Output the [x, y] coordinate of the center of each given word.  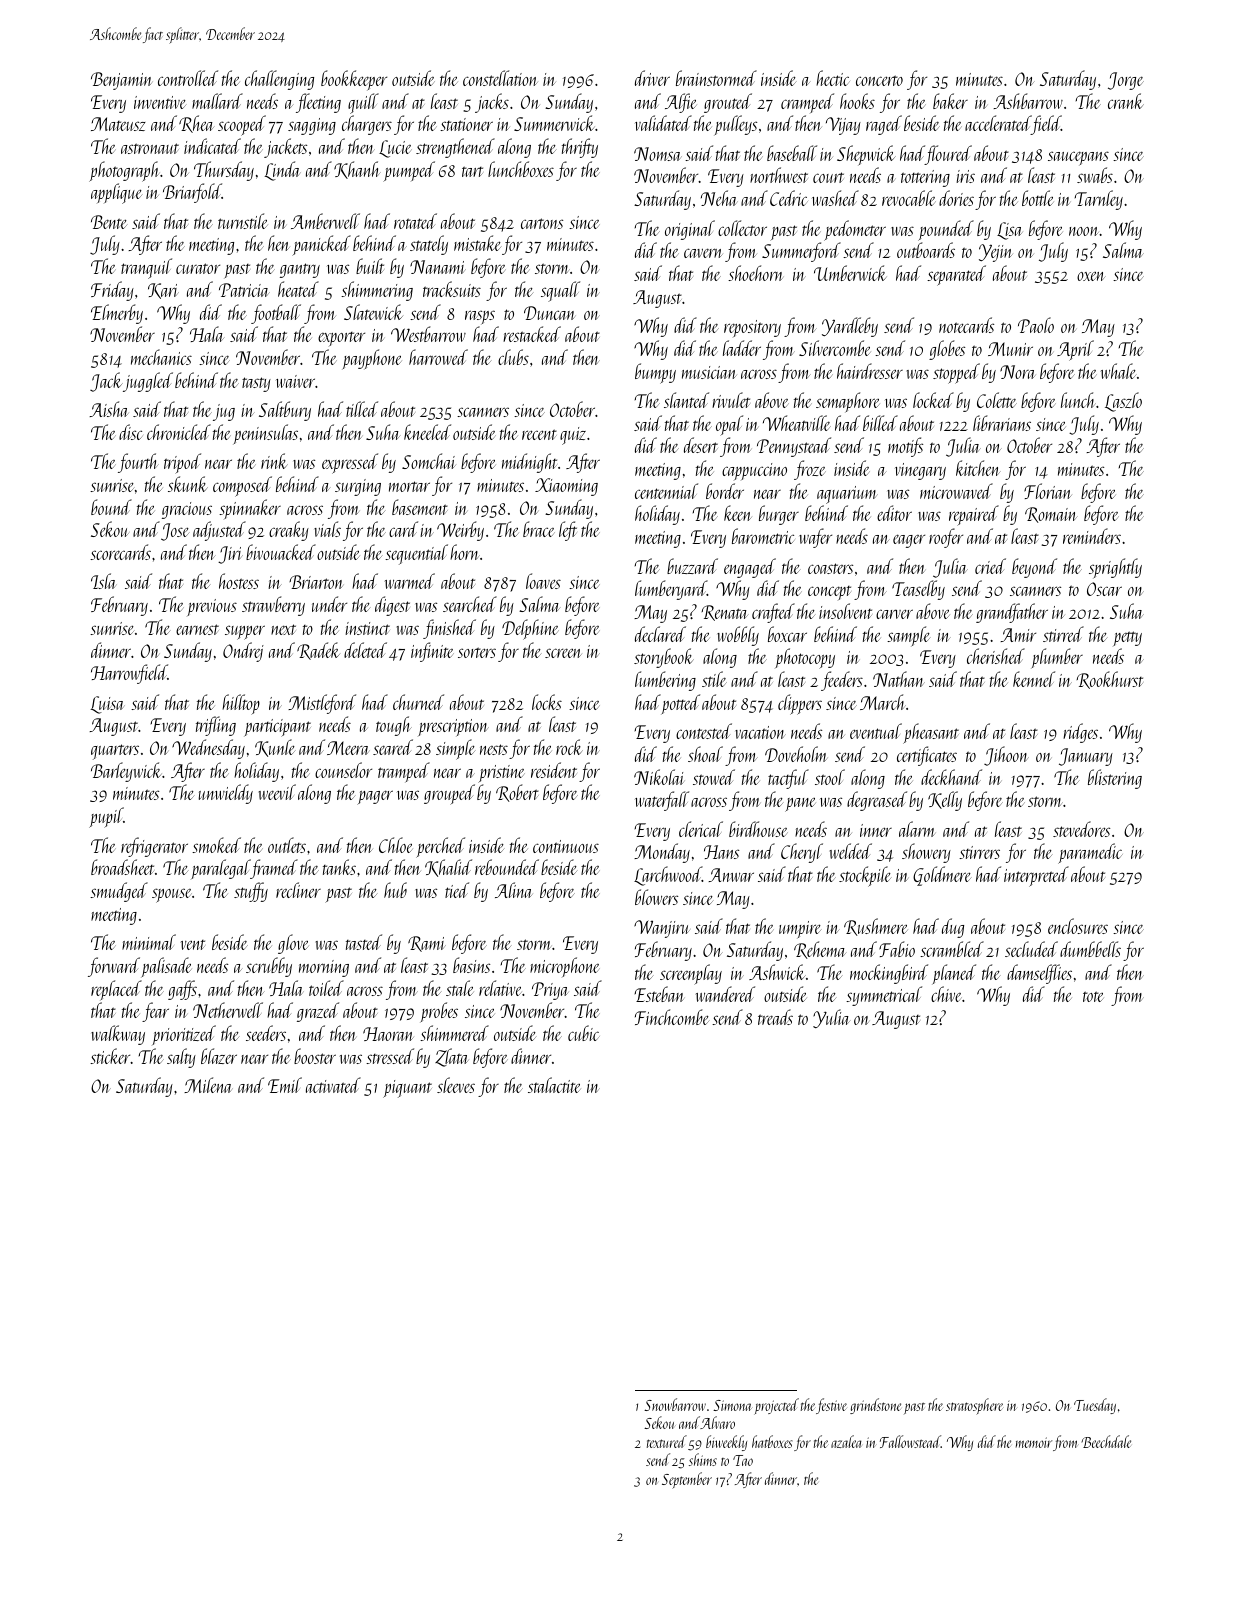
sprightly [1115, 568]
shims [703, 1459]
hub [395, 890]
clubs [513, 357]
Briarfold [192, 193]
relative [500, 988]
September [687, 1480]
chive [946, 994]
